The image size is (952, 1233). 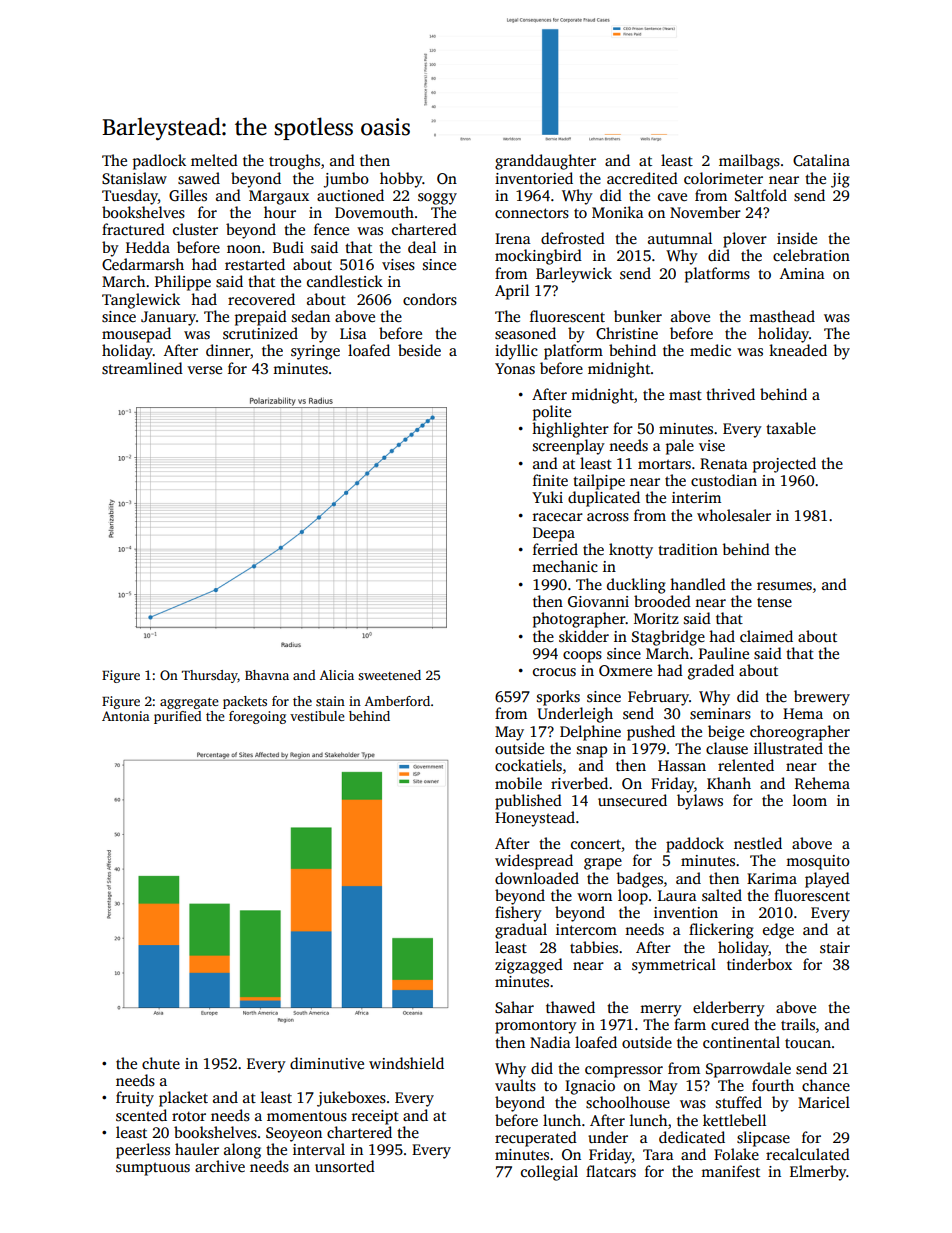 I want to click on Bhavna, so click(x=267, y=675).
